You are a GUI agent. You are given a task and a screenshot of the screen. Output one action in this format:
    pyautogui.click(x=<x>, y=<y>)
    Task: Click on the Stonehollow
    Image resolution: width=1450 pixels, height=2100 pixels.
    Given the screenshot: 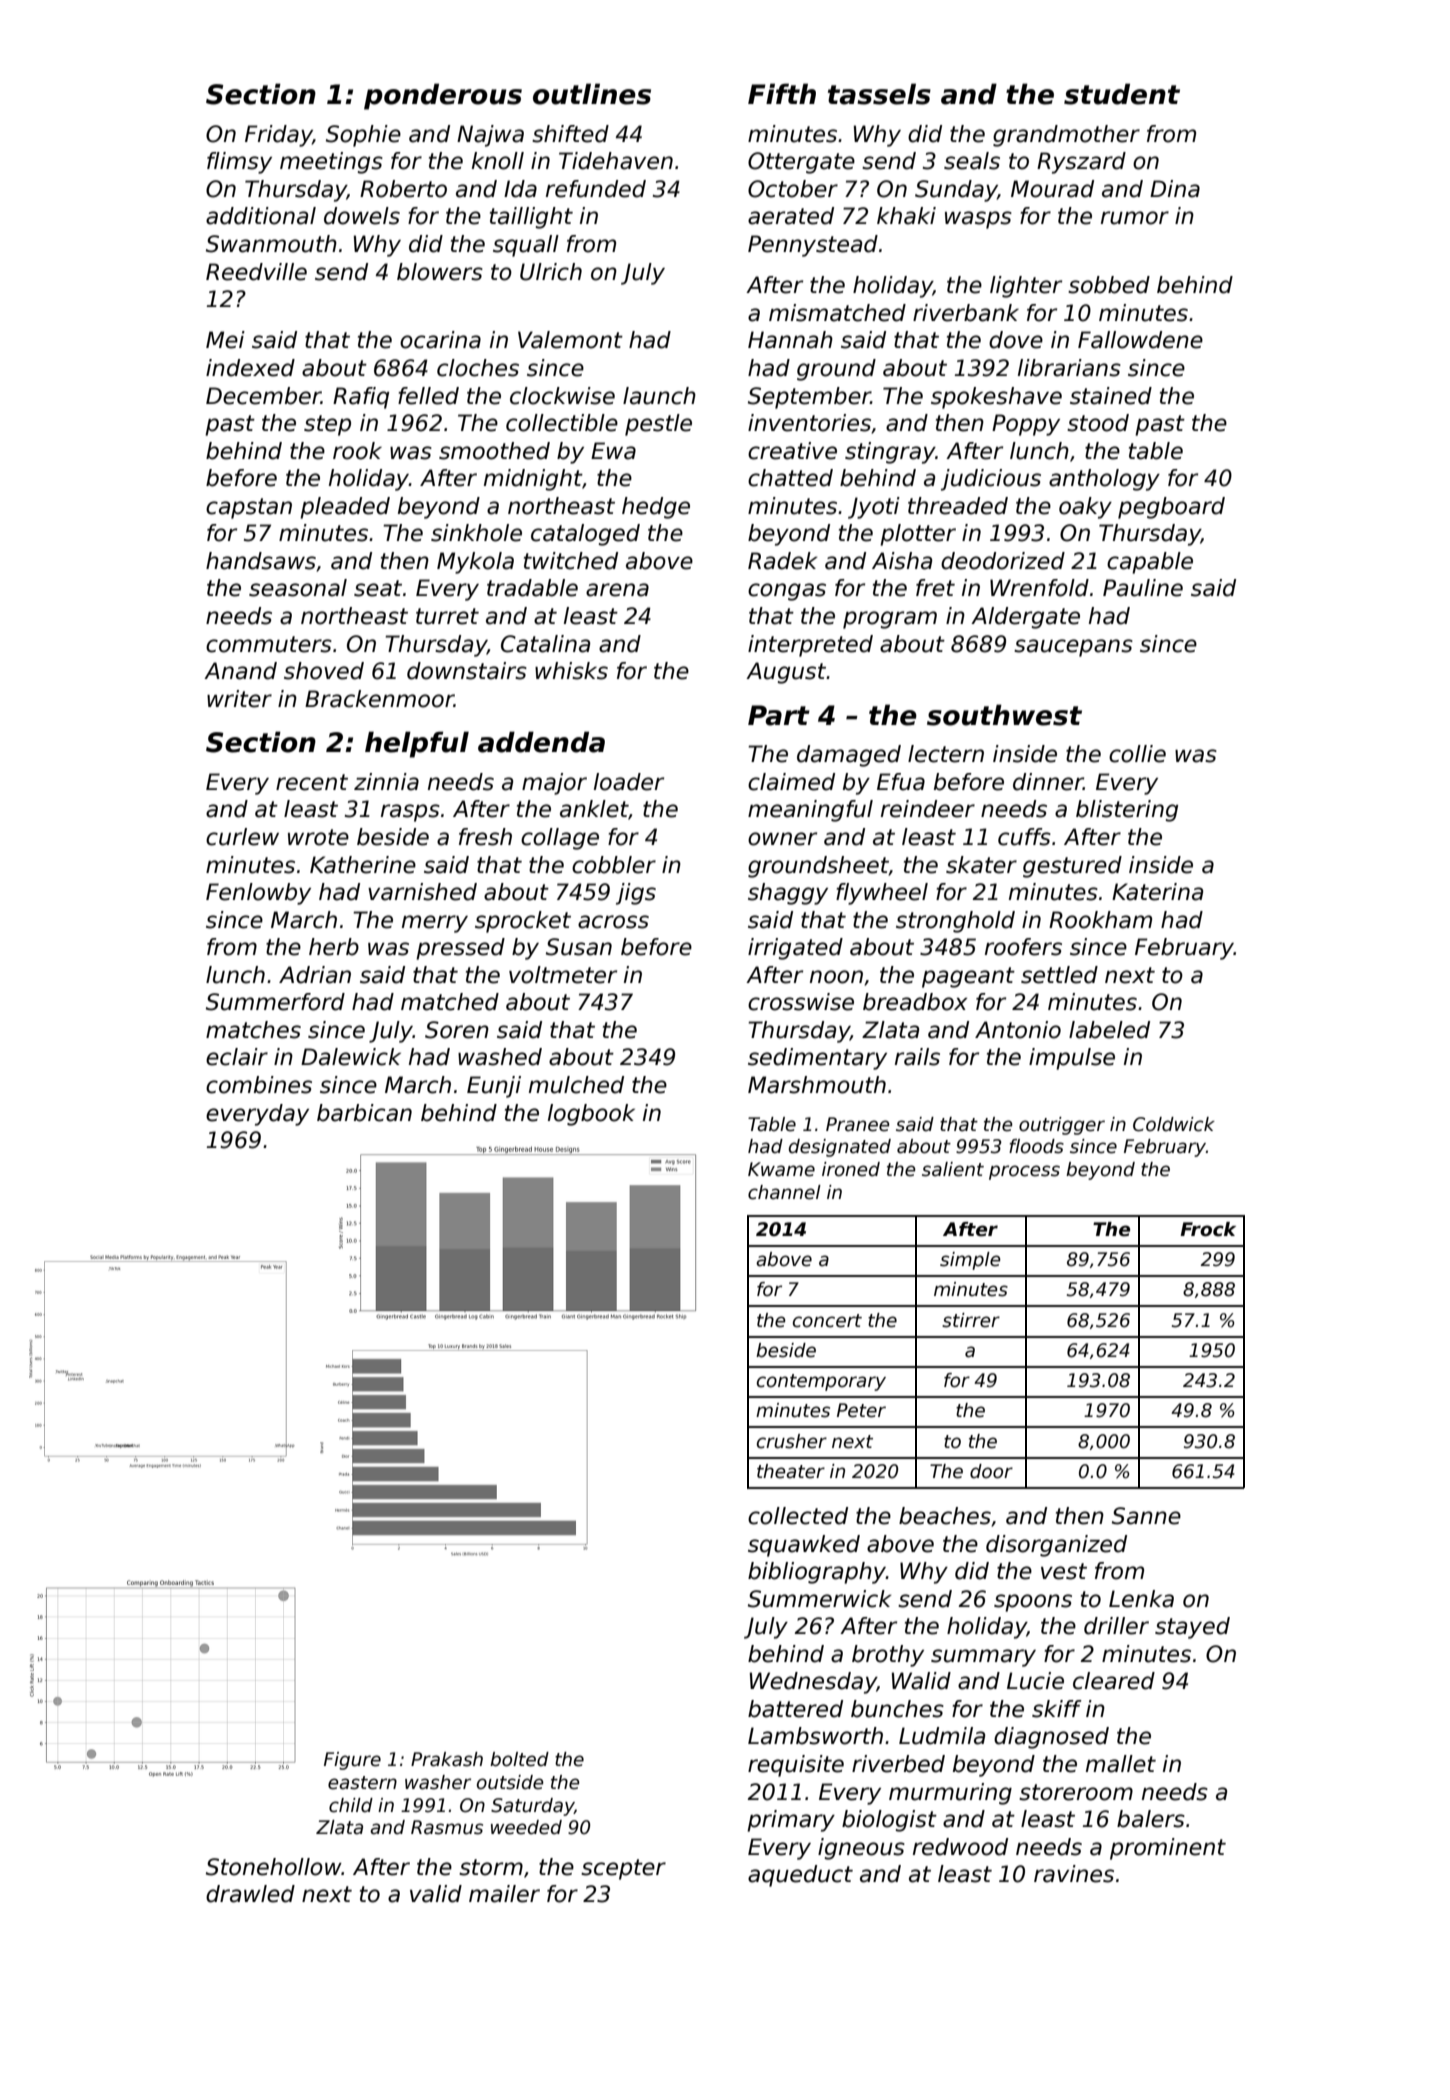 What is the action you would take?
    pyautogui.click(x=274, y=1867)
